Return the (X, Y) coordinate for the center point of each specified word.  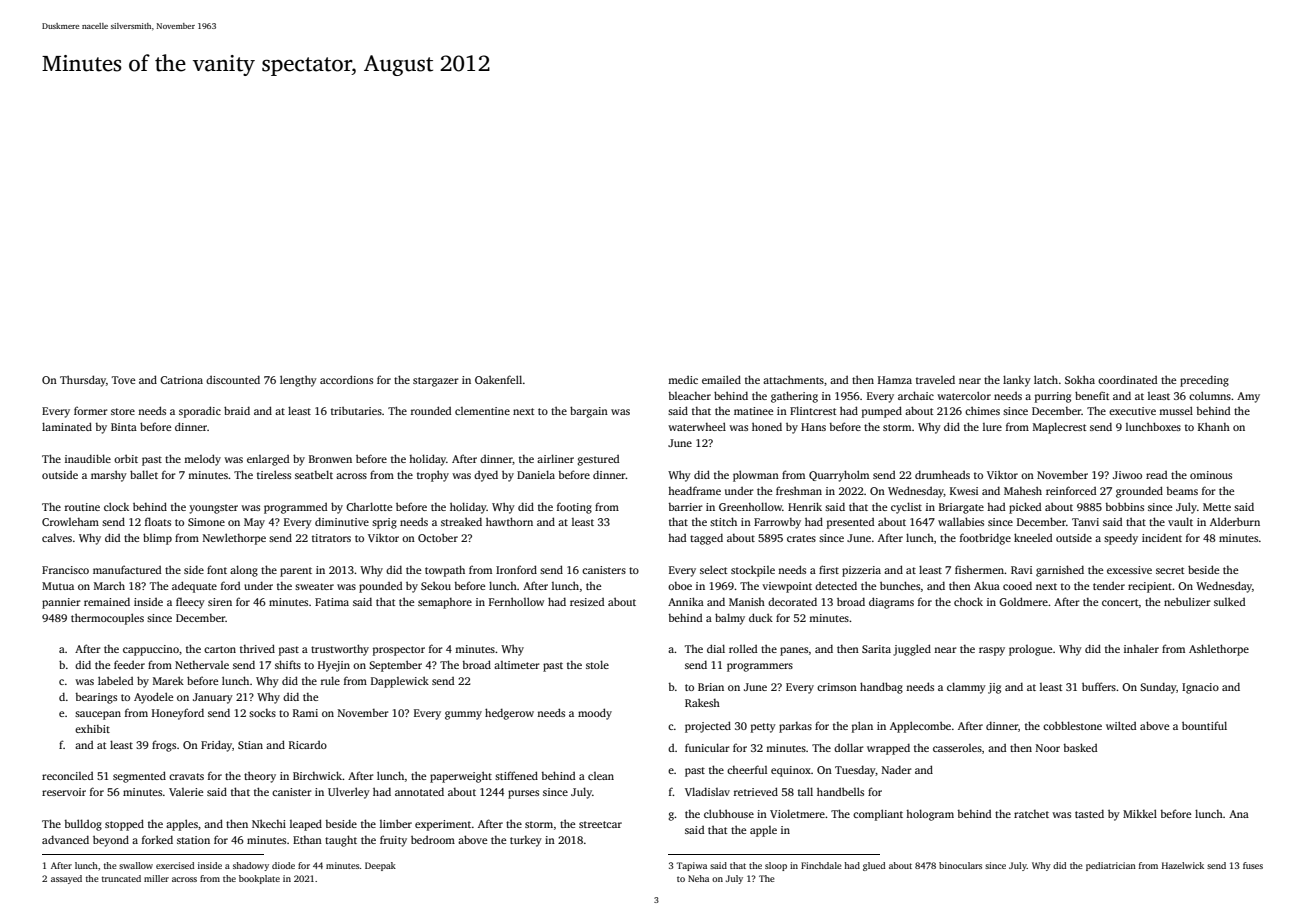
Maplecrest (1059, 428)
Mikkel (1140, 813)
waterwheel (697, 426)
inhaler (1141, 649)
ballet (144, 474)
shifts (288, 664)
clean (601, 776)
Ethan (307, 840)
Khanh (1214, 426)
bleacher (690, 396)
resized (587, 602)
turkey (526, 841)
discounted (233, 379)
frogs (164, 746)
